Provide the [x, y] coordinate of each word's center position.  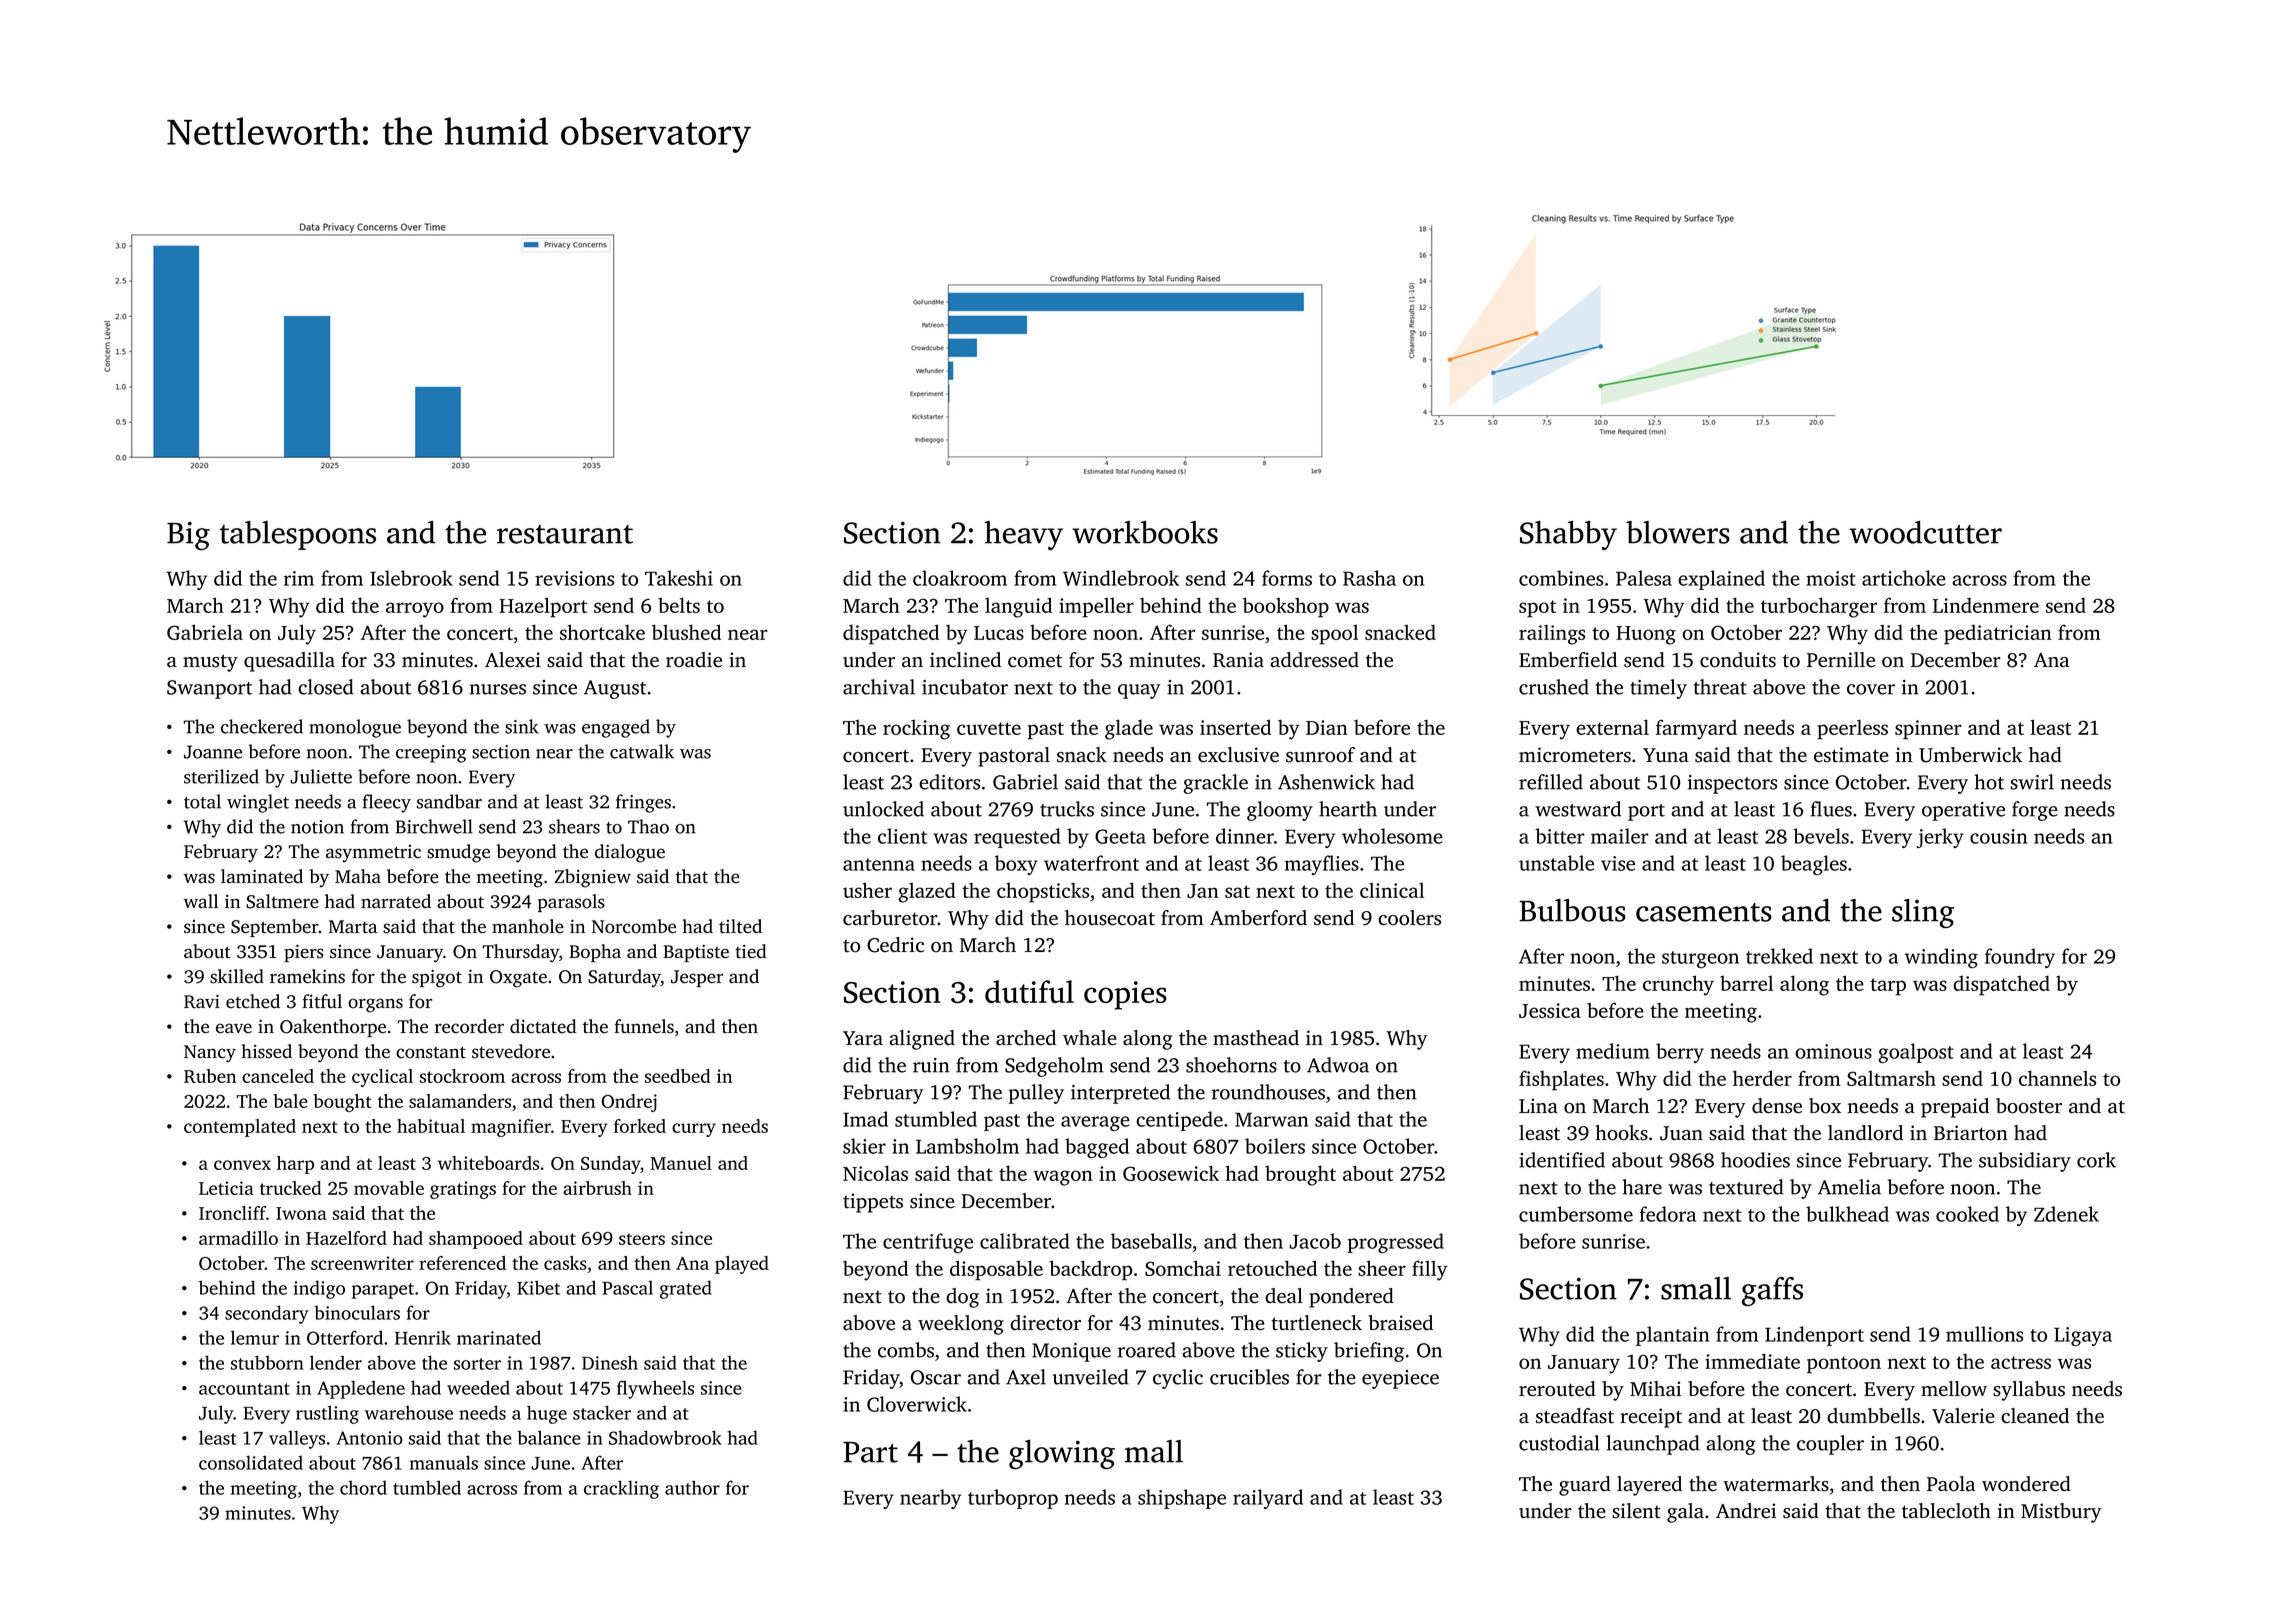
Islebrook [411, 578]
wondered [2026, 1484]
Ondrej [629, 1103]
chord [363, 1488]
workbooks [1145, 532]
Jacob [1315, 1241]
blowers [1678, 532]
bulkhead [1847, 1214]
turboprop [1013, 1499]
